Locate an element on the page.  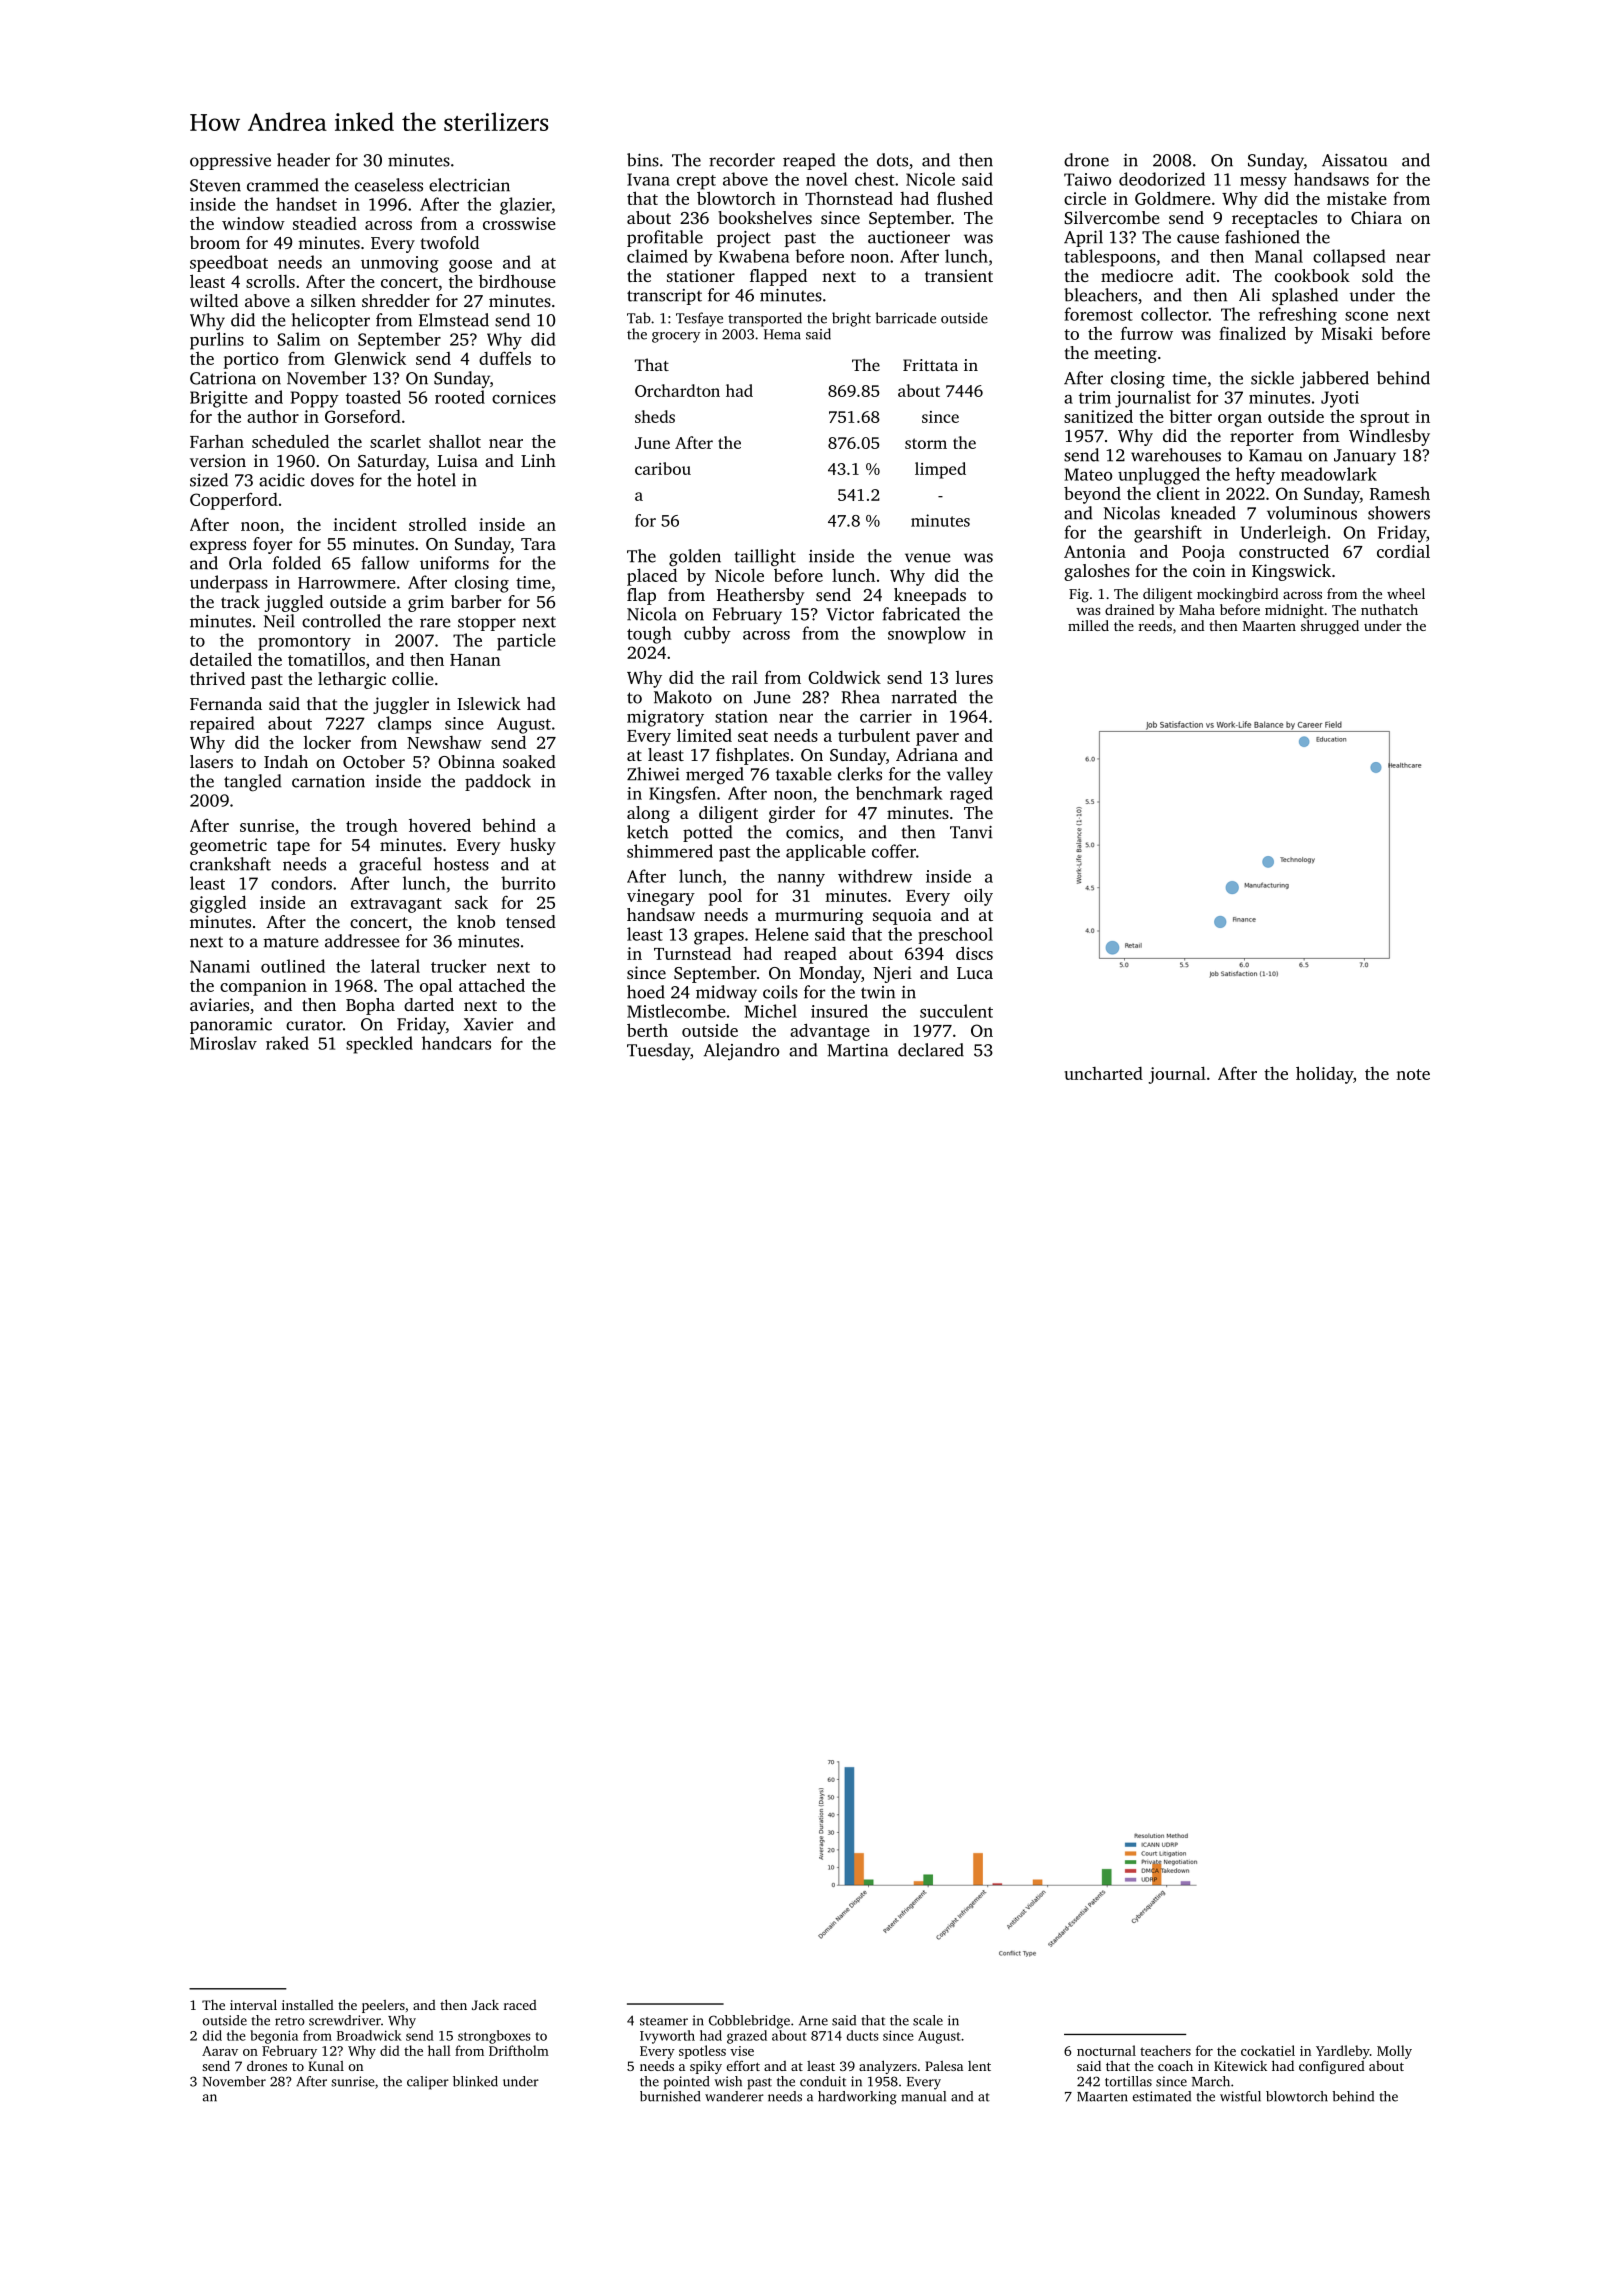
recorder is located at coordinates (742, 160).
